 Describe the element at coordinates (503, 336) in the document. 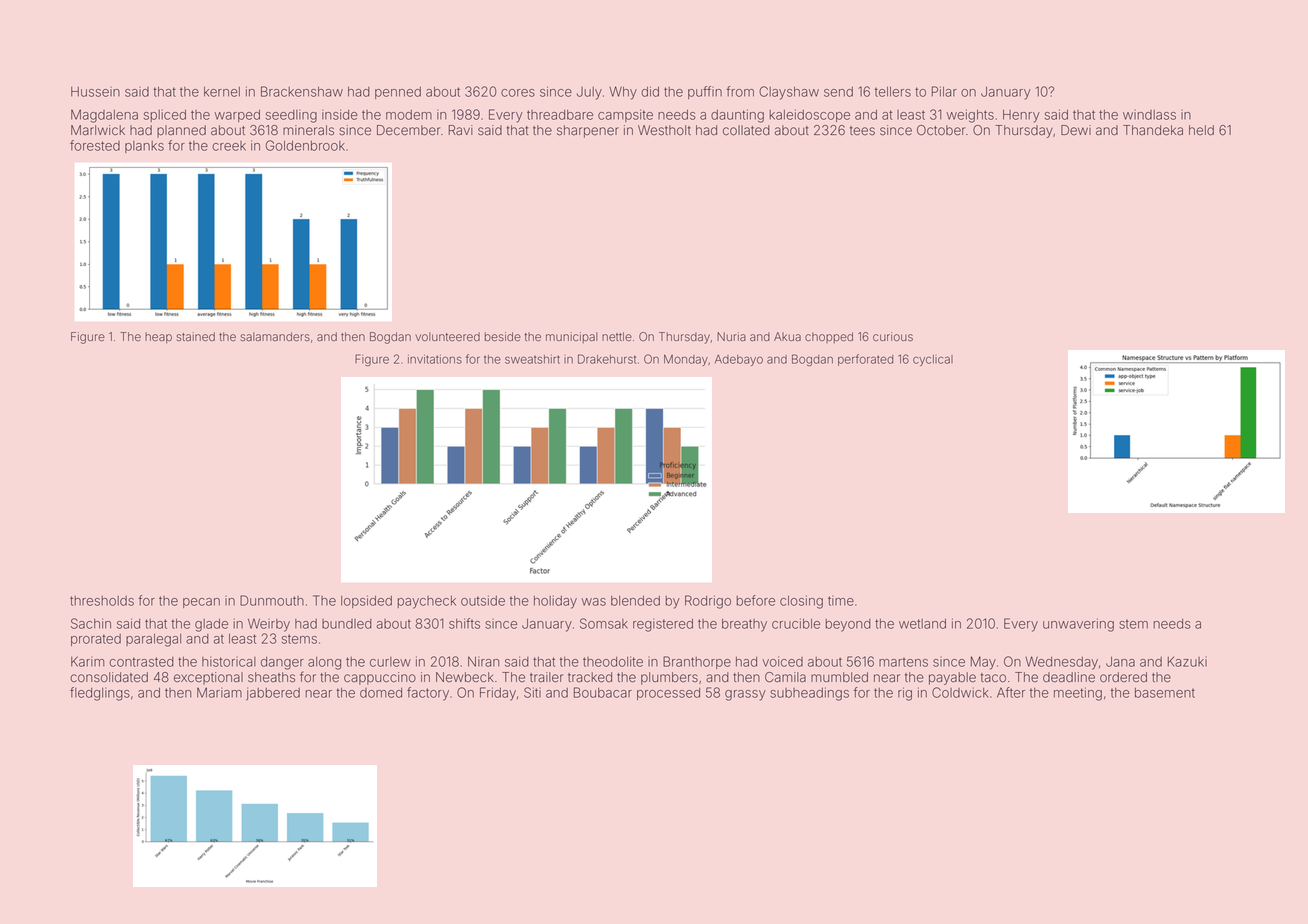

I see `beside` at that location.
